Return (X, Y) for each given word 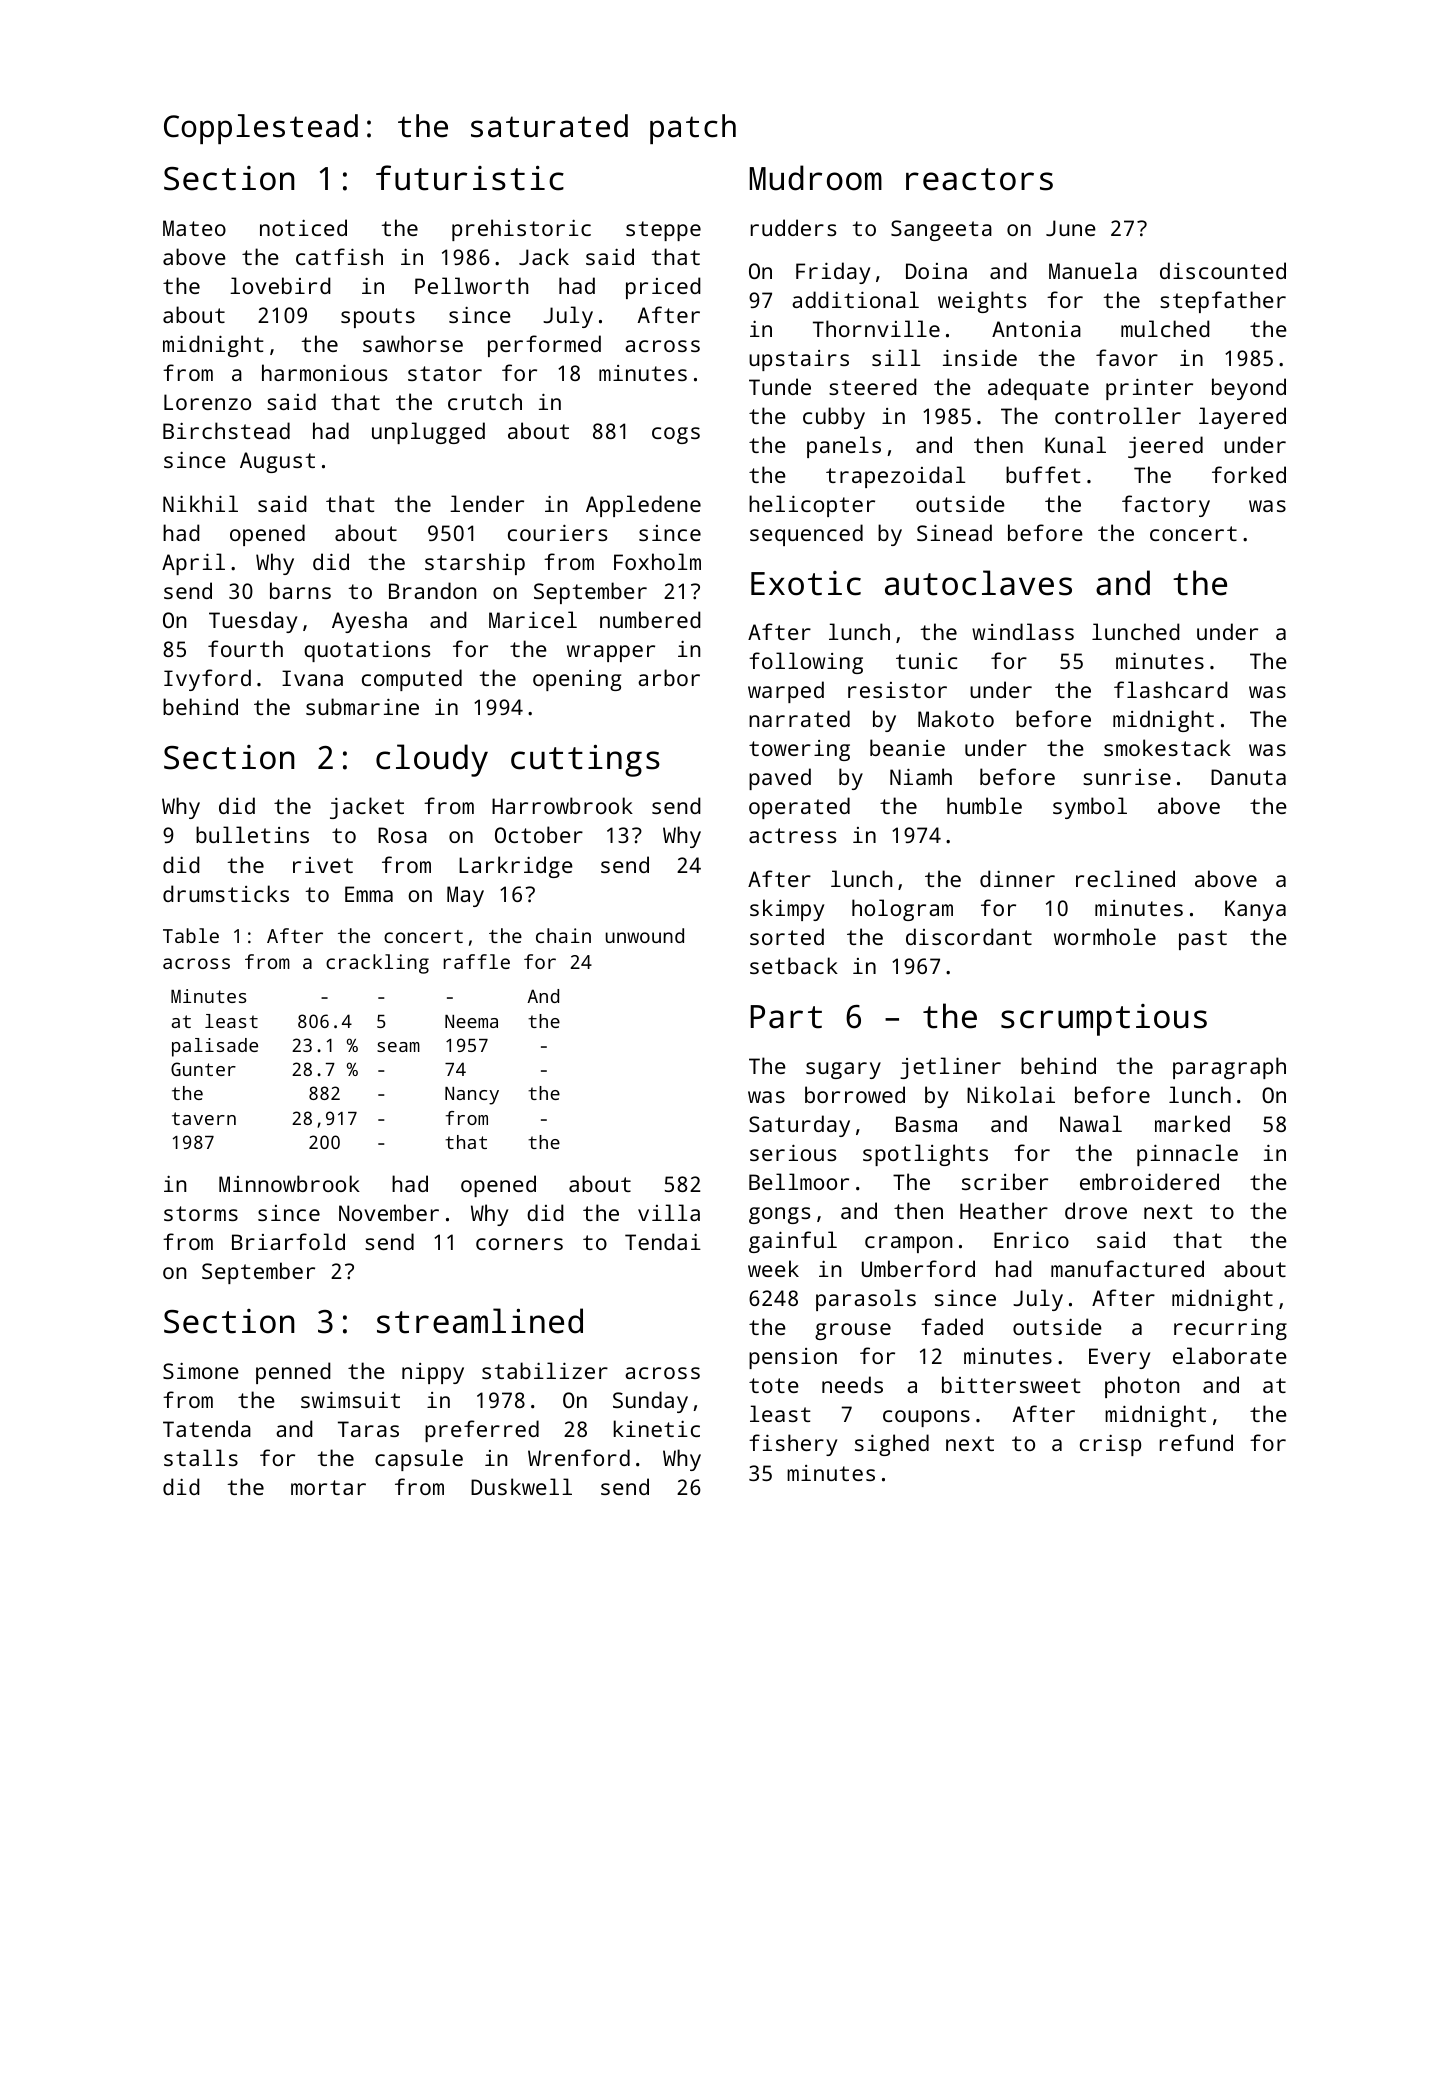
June (1071, 228)
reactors (979, 179)
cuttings (585, 761)
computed (412, 680)
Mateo (194, 228)
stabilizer (545, 1370)
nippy (433, 1373)
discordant (969, 936)
